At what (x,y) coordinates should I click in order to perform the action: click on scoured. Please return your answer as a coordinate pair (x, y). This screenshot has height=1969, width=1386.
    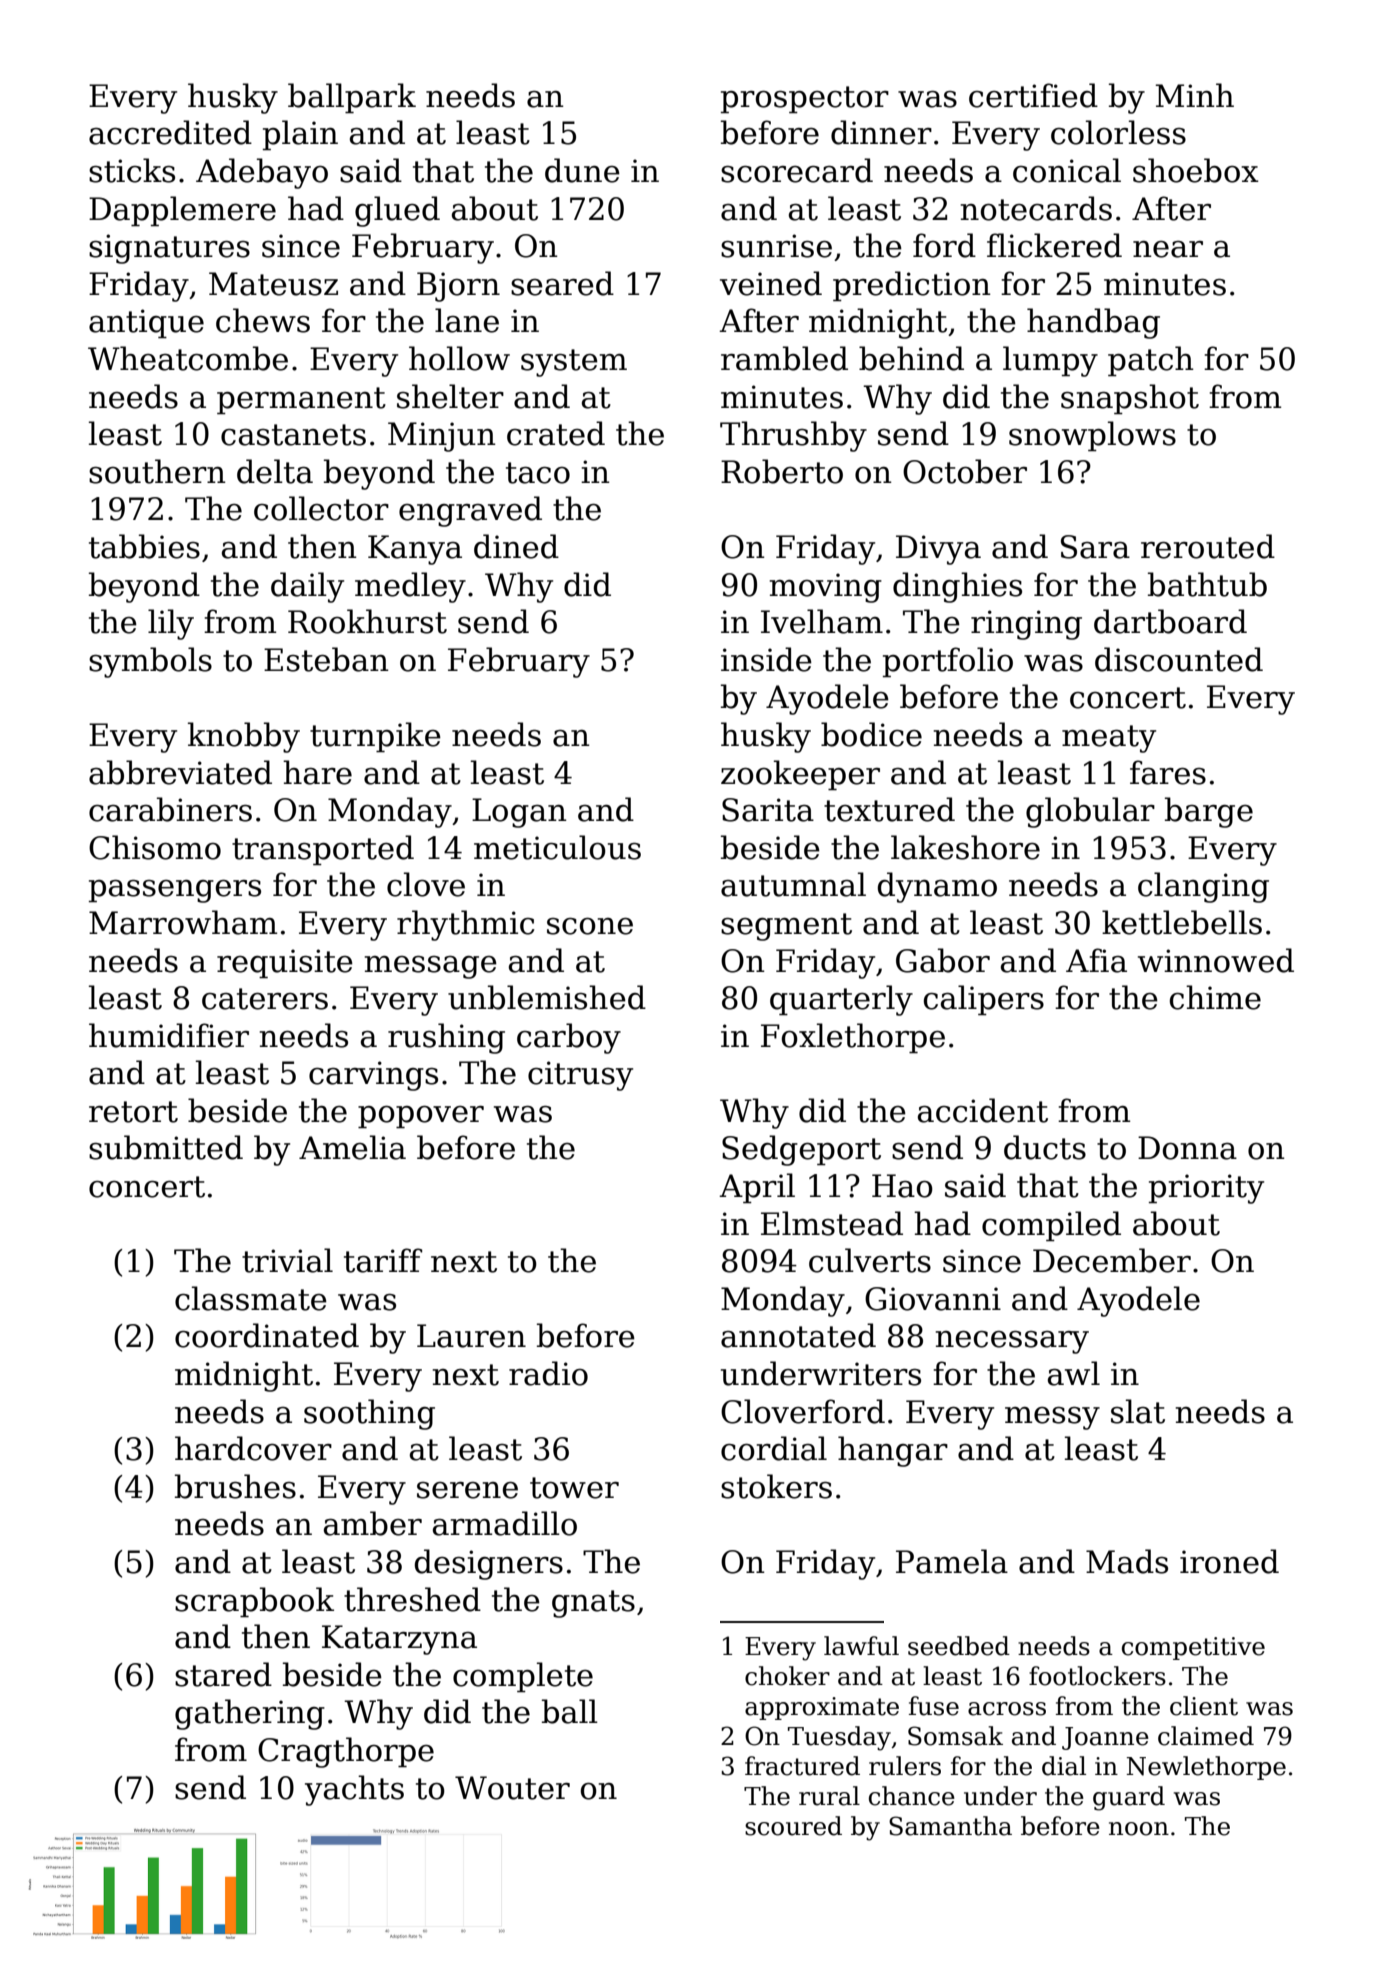
    Looking at the image, I should click on (793, 1826).
